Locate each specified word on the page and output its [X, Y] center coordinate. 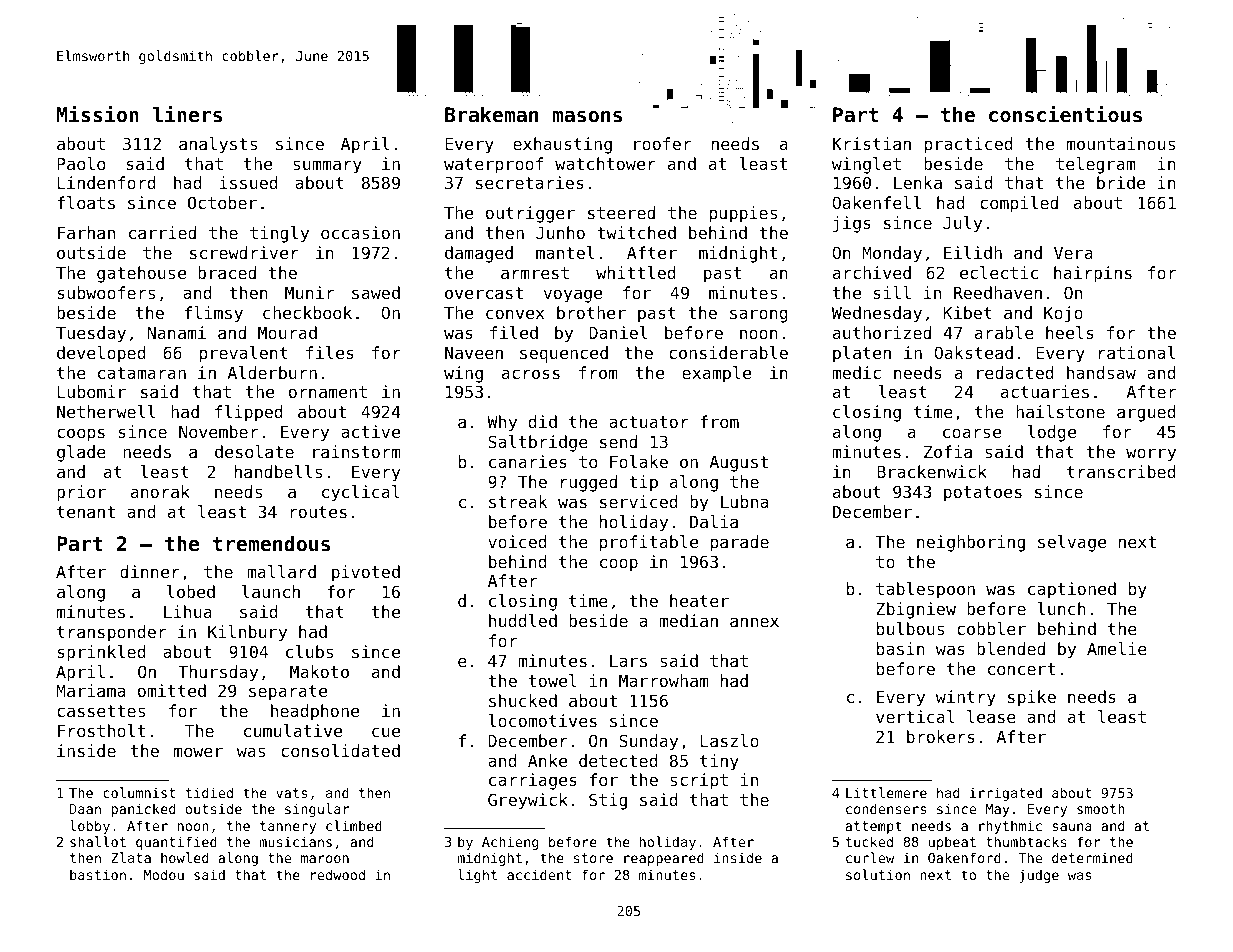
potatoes [983, 494]
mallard [281, 571]
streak [518, 501]
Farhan [86, 232]
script [699, 781]
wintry [966, 698]
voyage [573, 296]
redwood [338, 874]
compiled [1019, 204]
